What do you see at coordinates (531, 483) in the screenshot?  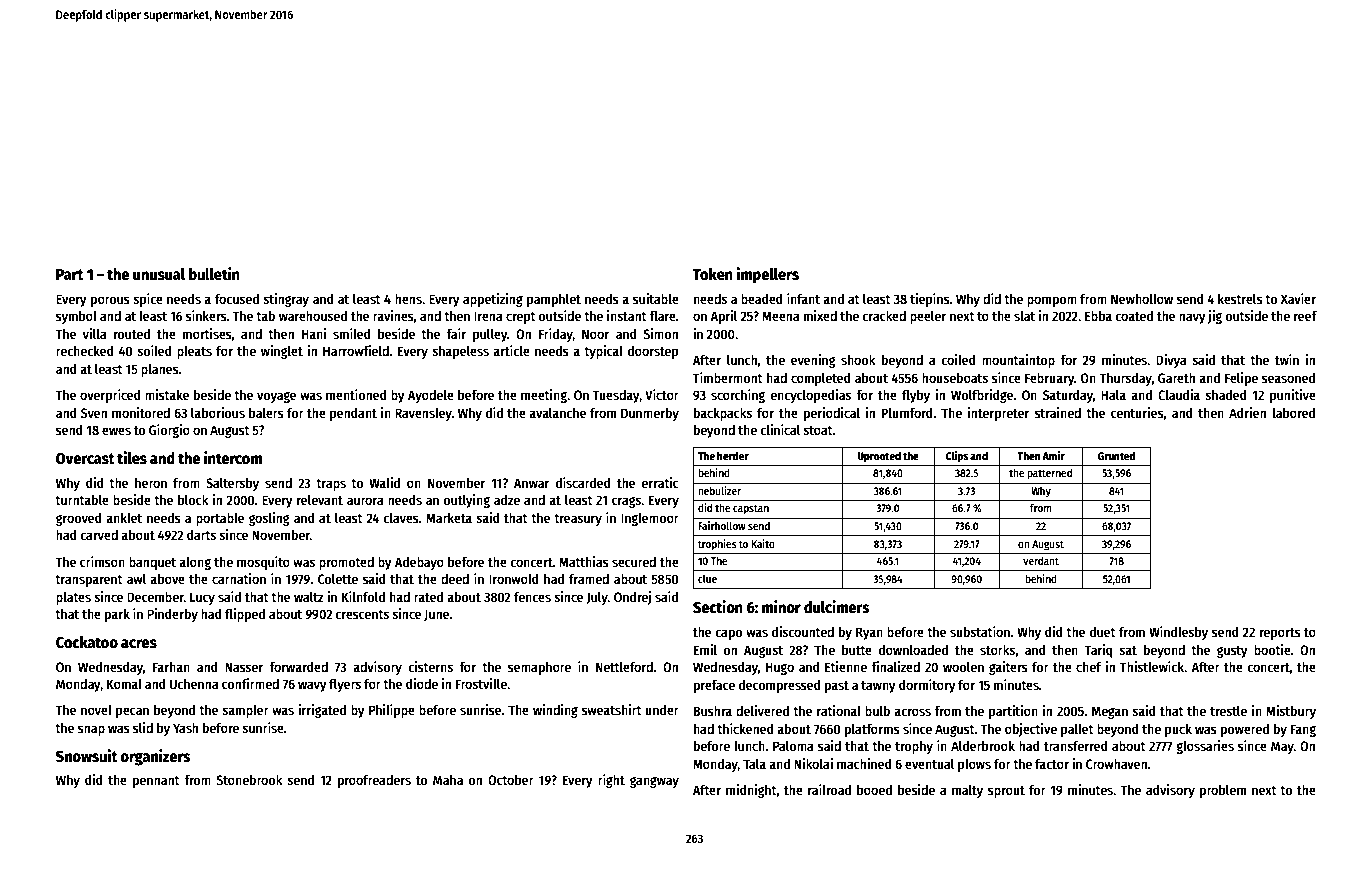 I see `Anwar` at bounding box center [531, 483].
